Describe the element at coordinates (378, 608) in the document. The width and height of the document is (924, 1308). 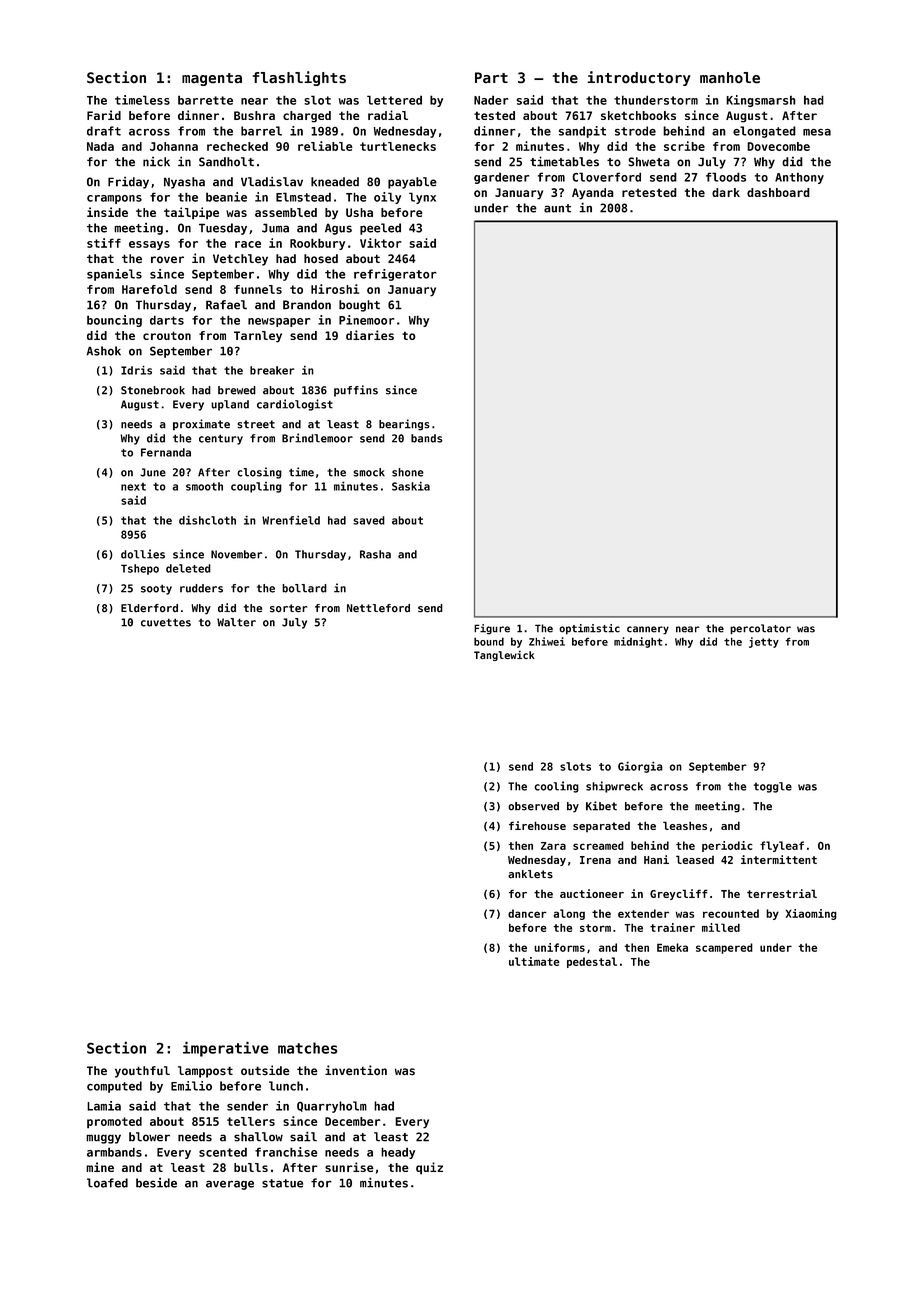
I see `Nettleford` at that location.
